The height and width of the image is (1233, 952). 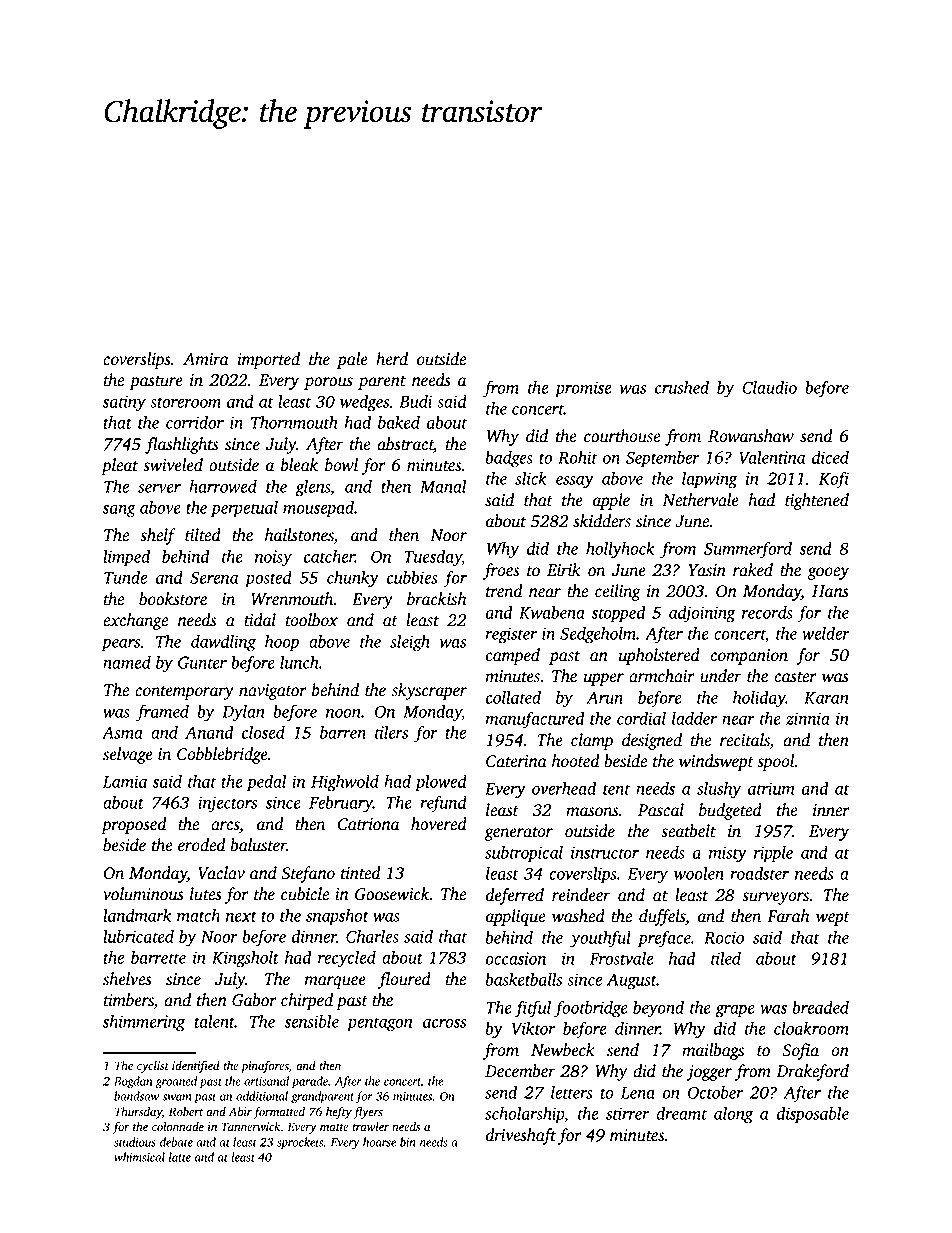 I want to click on Amira, so click(x=206, y=359).
